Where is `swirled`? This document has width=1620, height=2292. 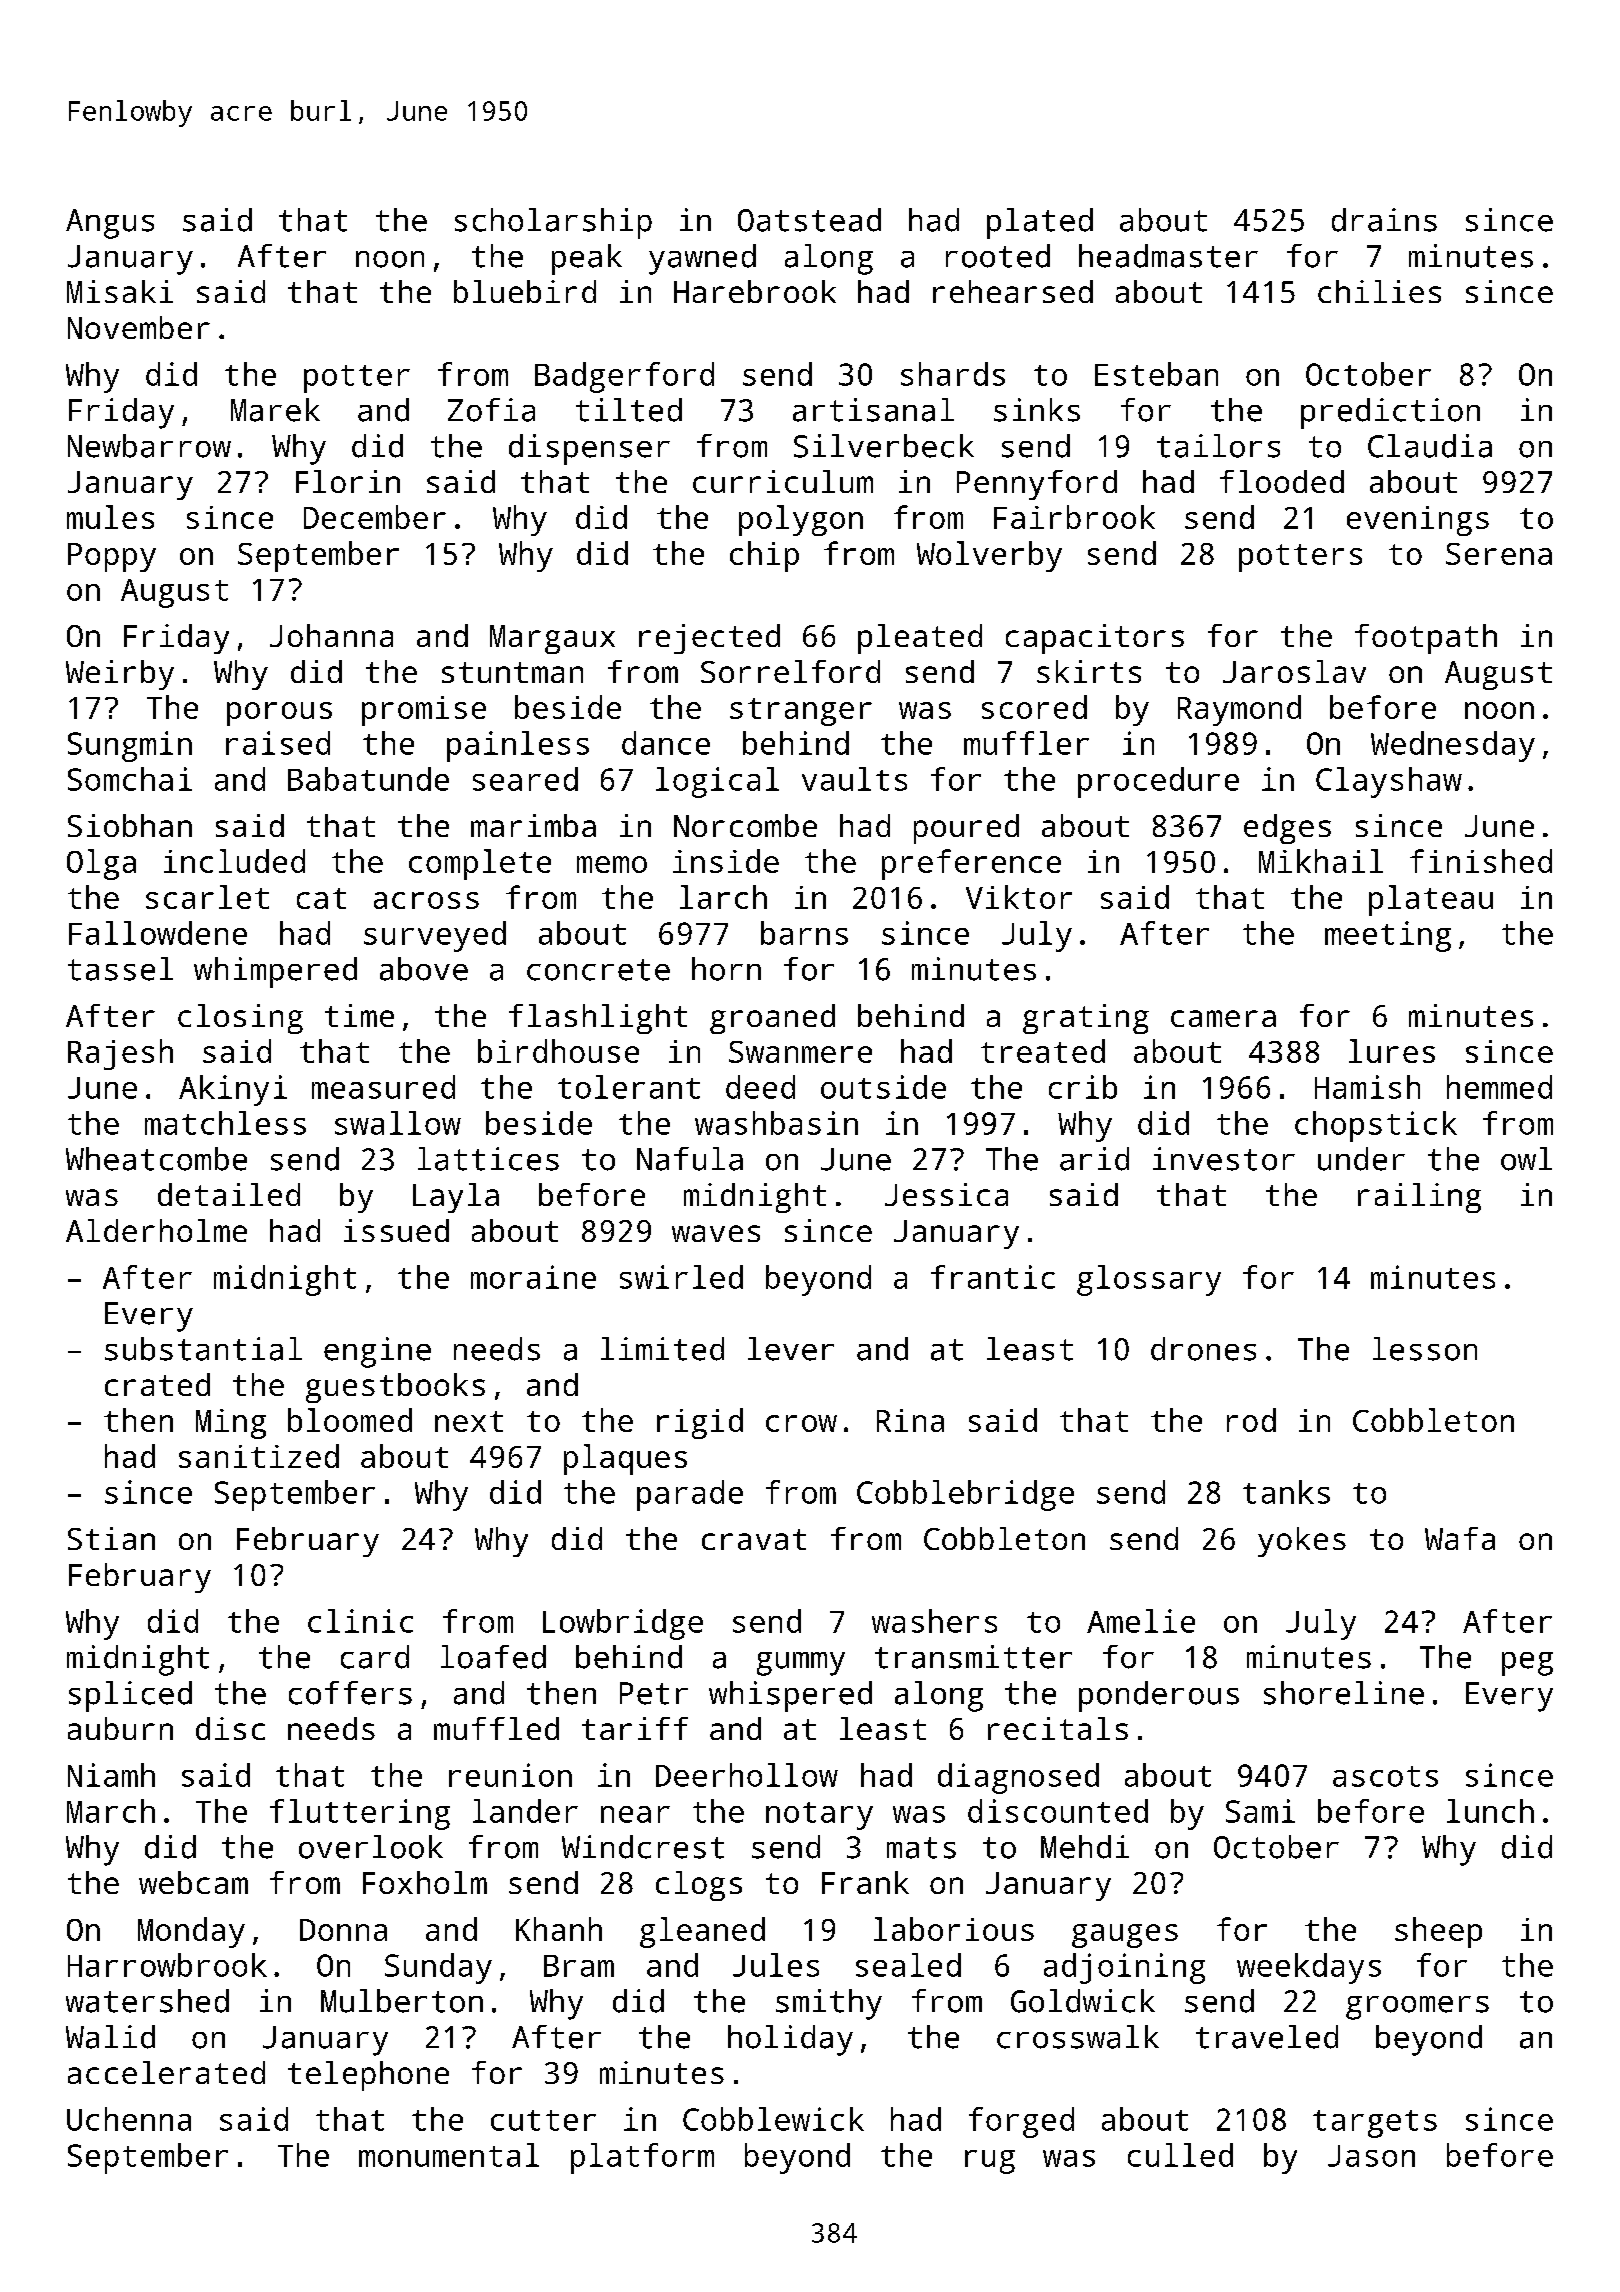 swirled is located at coordinates (681, 1277).
